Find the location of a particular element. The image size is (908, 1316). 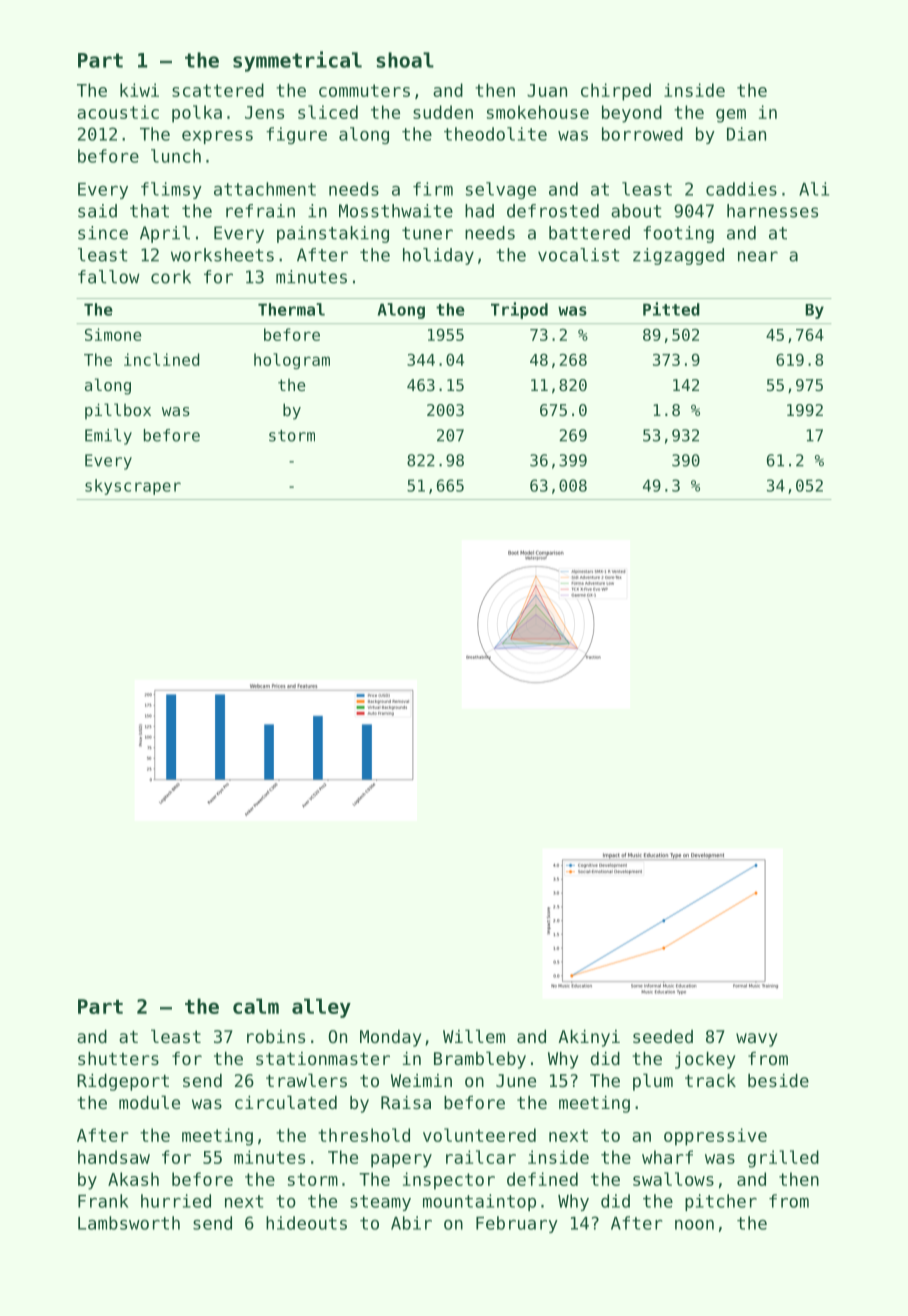

theodolite is located at coordinates (495, 134).
